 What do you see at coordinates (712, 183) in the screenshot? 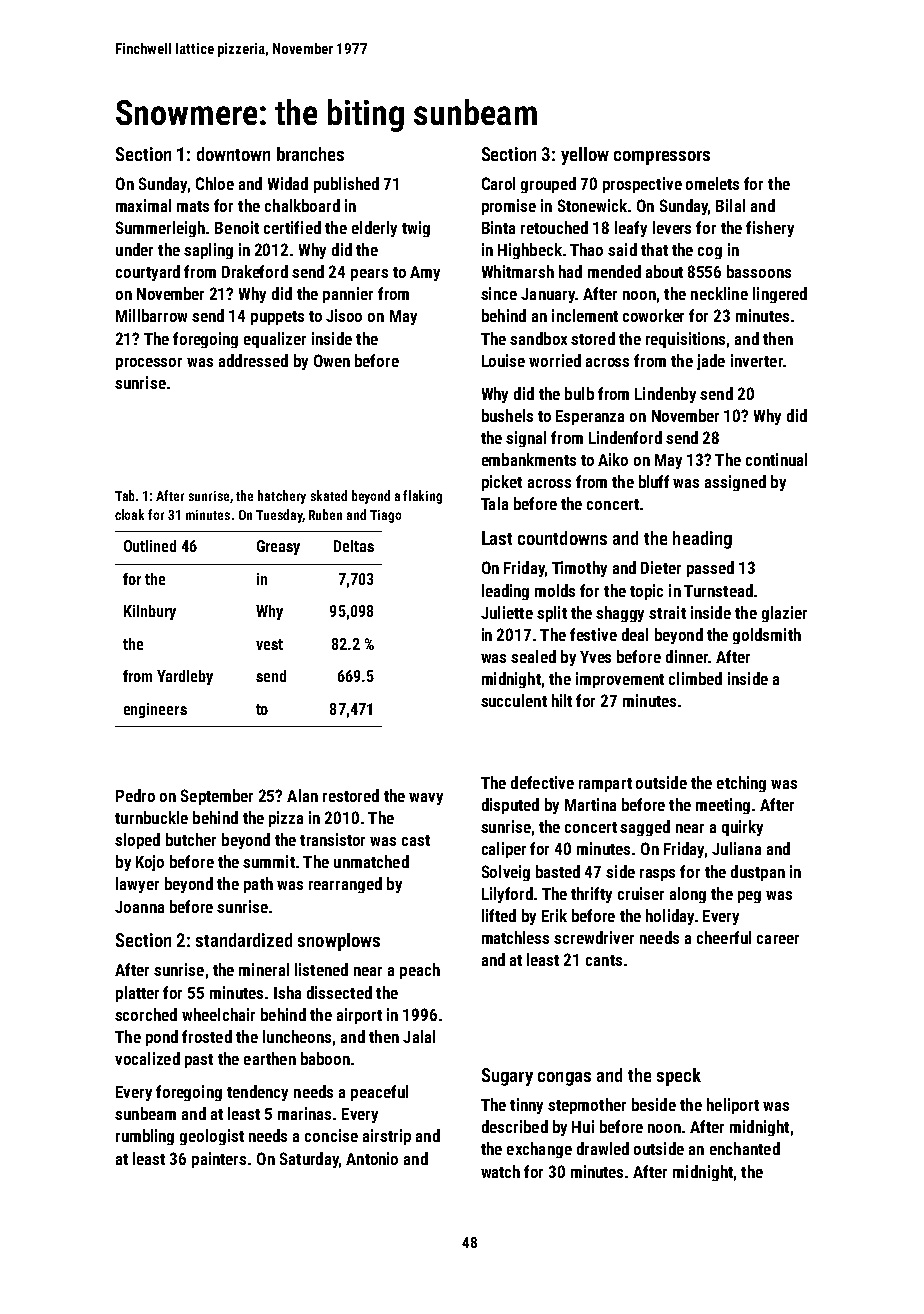
I see `omelets` at bounding box center [712, 183].
